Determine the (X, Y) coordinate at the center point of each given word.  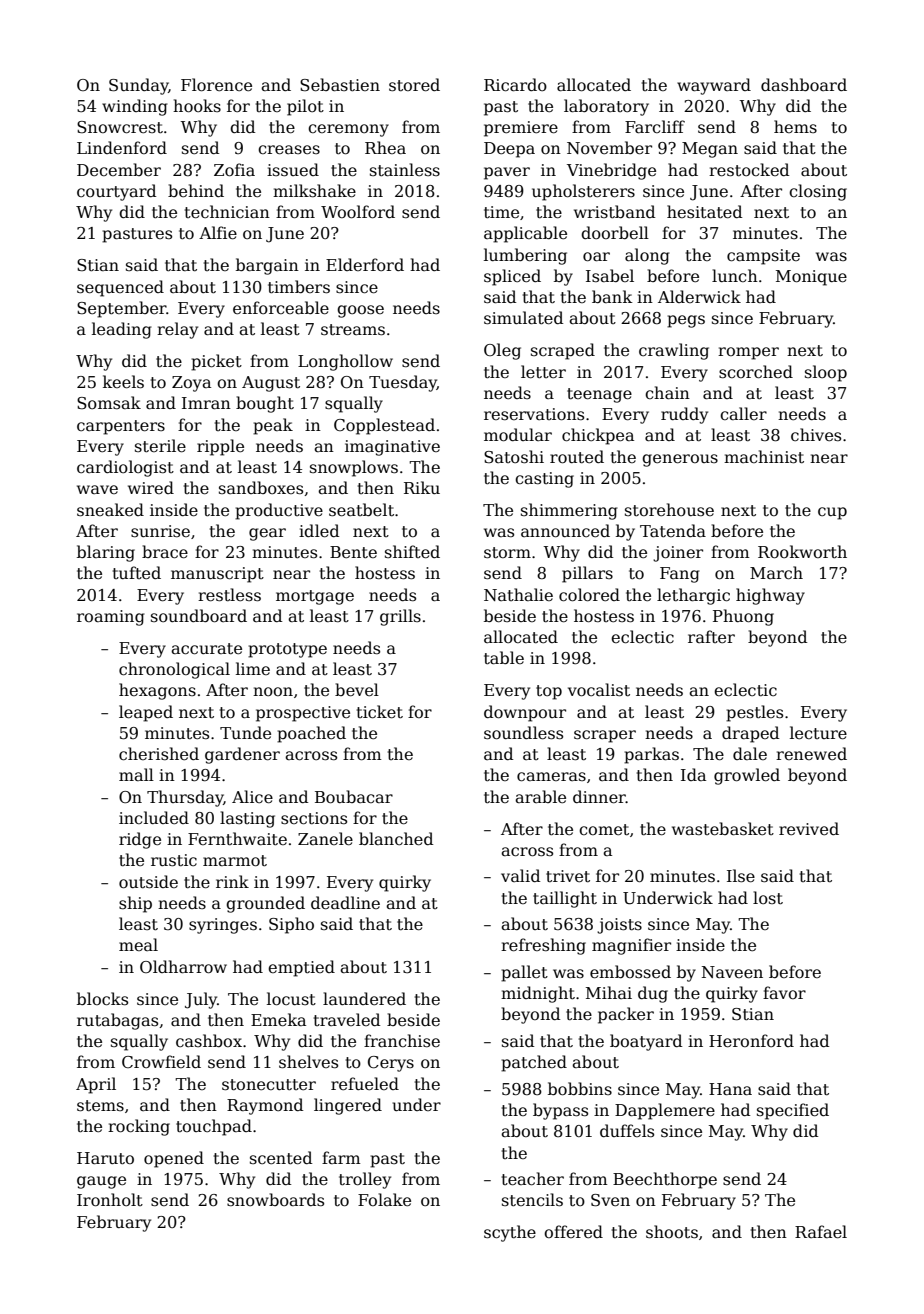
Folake (384, 1199)
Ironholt (110, 1200)
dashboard (804, 85)
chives (816, 434)
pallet (524, 973)
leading (122, 330)
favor (784, 992)
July (201, 1000)
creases (289, 150)
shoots (672, 1232)
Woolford (358, 212)
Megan (710, 150)
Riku (422, 487)
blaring (106, 553)
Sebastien (340, 85)
